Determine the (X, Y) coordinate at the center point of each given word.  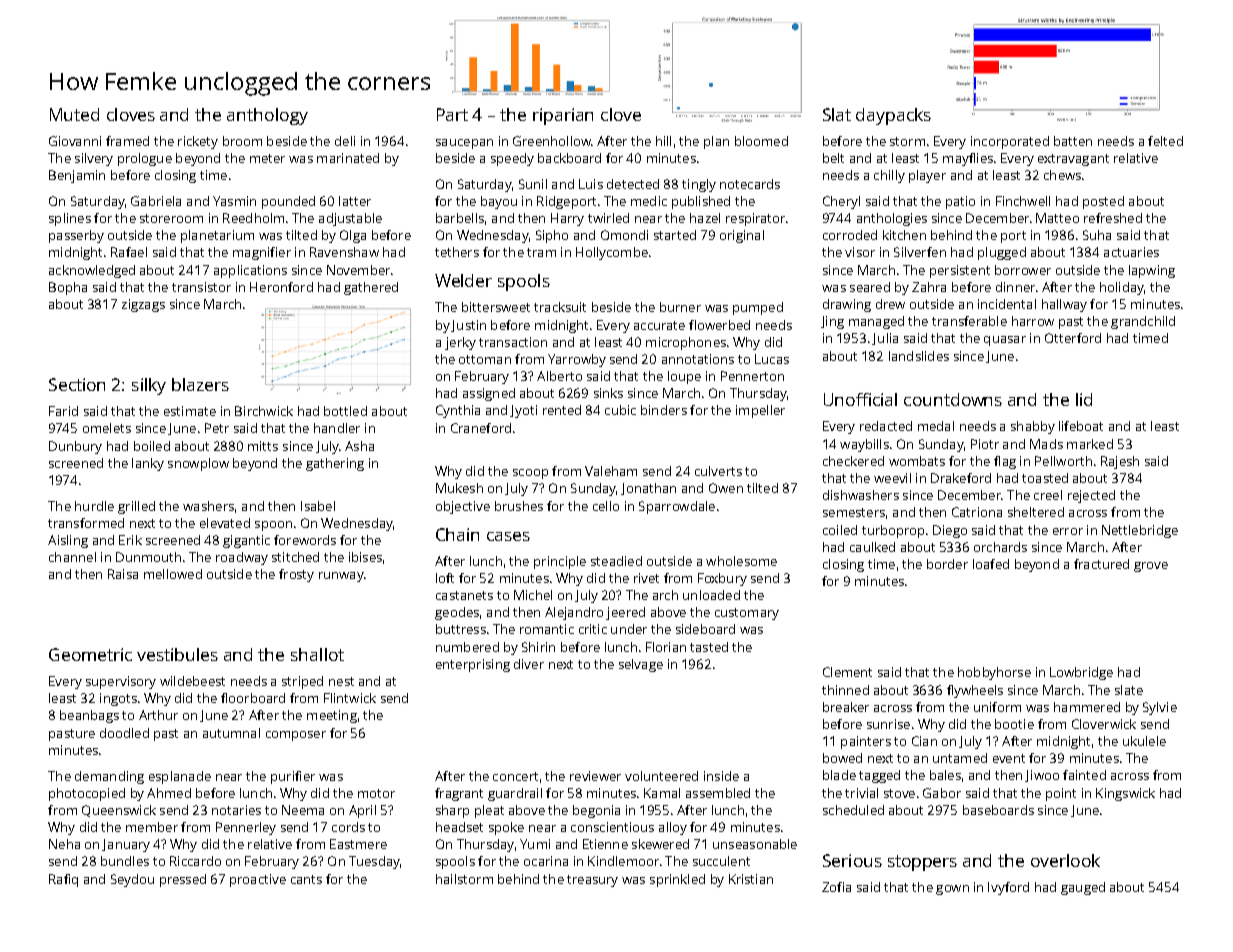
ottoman (485, 359)
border (947, 564)
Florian (666, 647)
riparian (563, 116)
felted (1165, 141)
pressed (183, 880)
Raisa (123, 574)
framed (127, 141)
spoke (506, 828)
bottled (345, 411)
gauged (1083, 888)
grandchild (1143, 322)
